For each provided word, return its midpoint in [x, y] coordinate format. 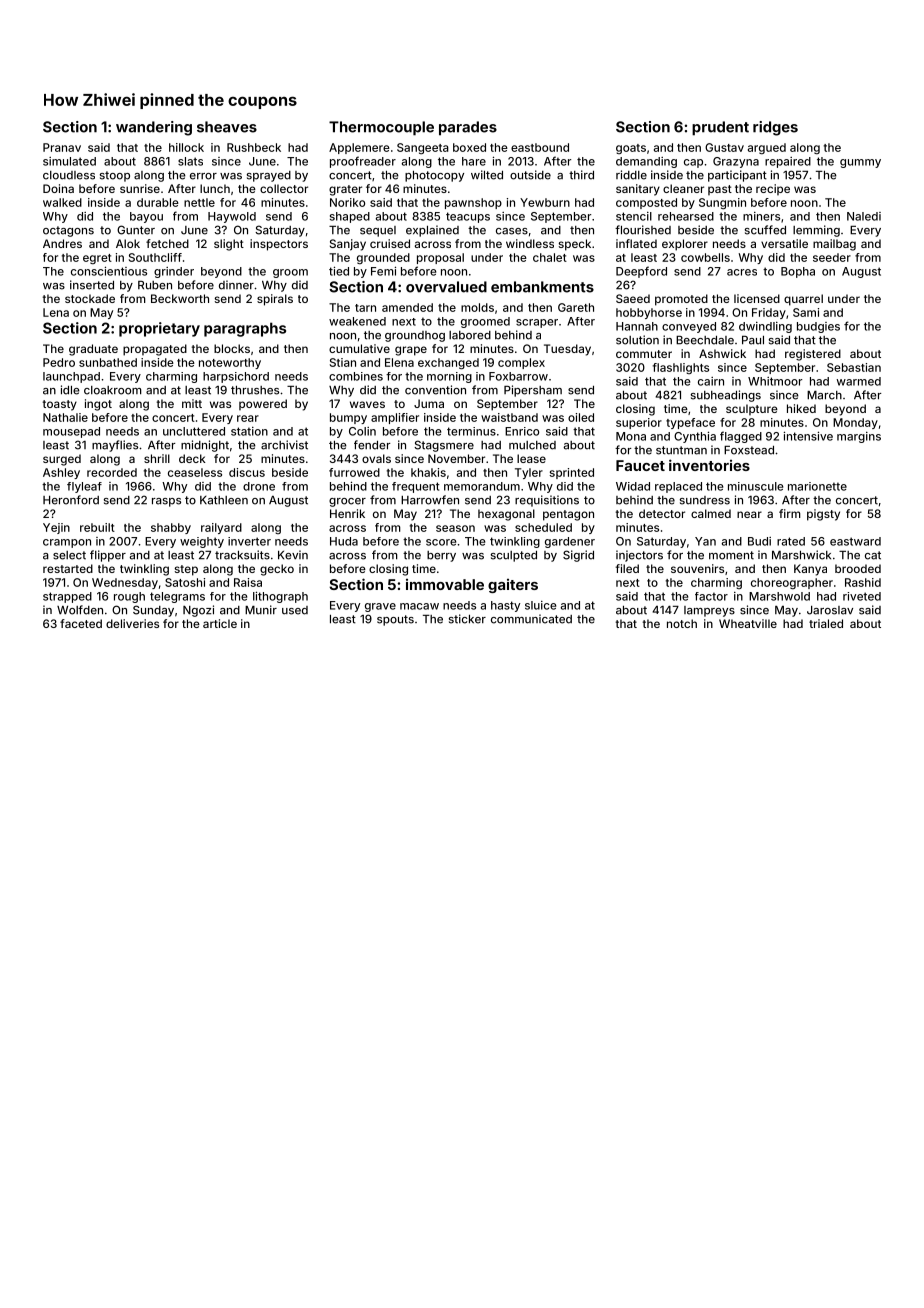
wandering [154, 128]
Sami [806, 312]
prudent [720, 128]
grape [411, 351]
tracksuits [242, 555]
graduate [93, 350]
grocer [347, 502]
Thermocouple [381, 128]
